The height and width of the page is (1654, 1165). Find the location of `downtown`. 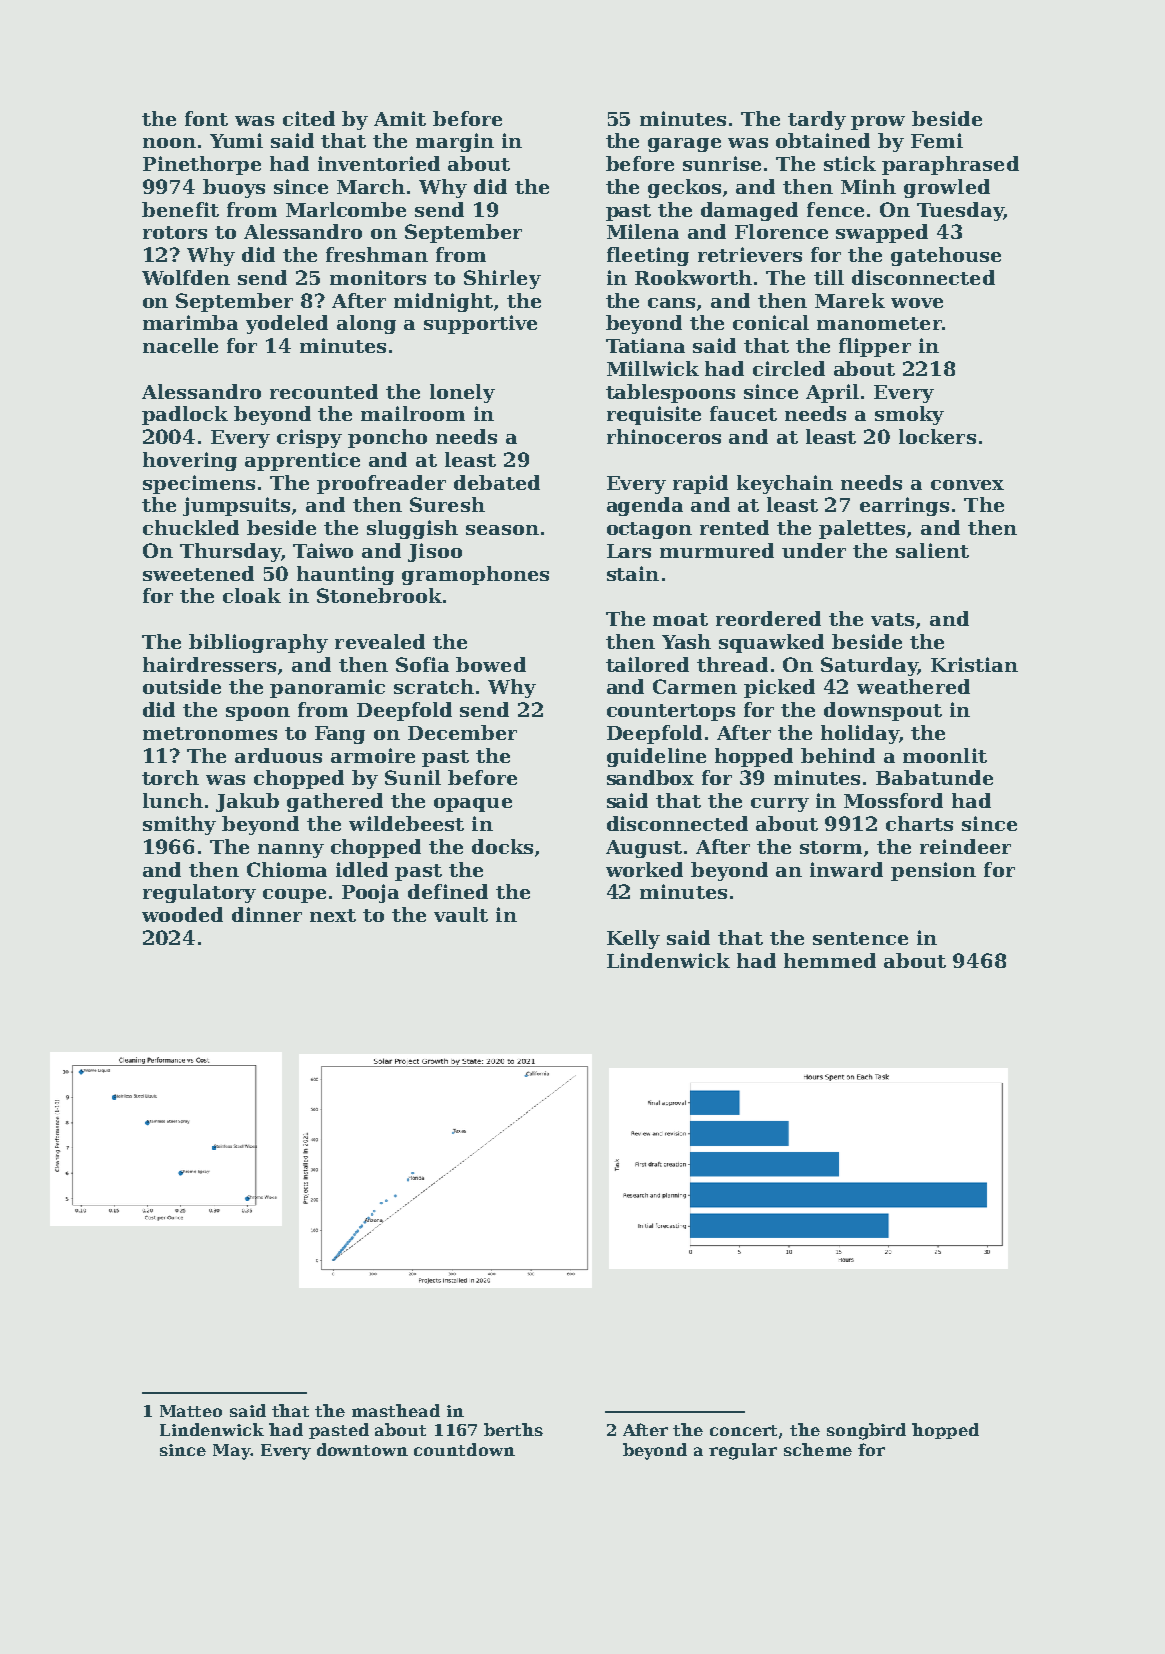

downtown is located at coordinates (362, 1449).
